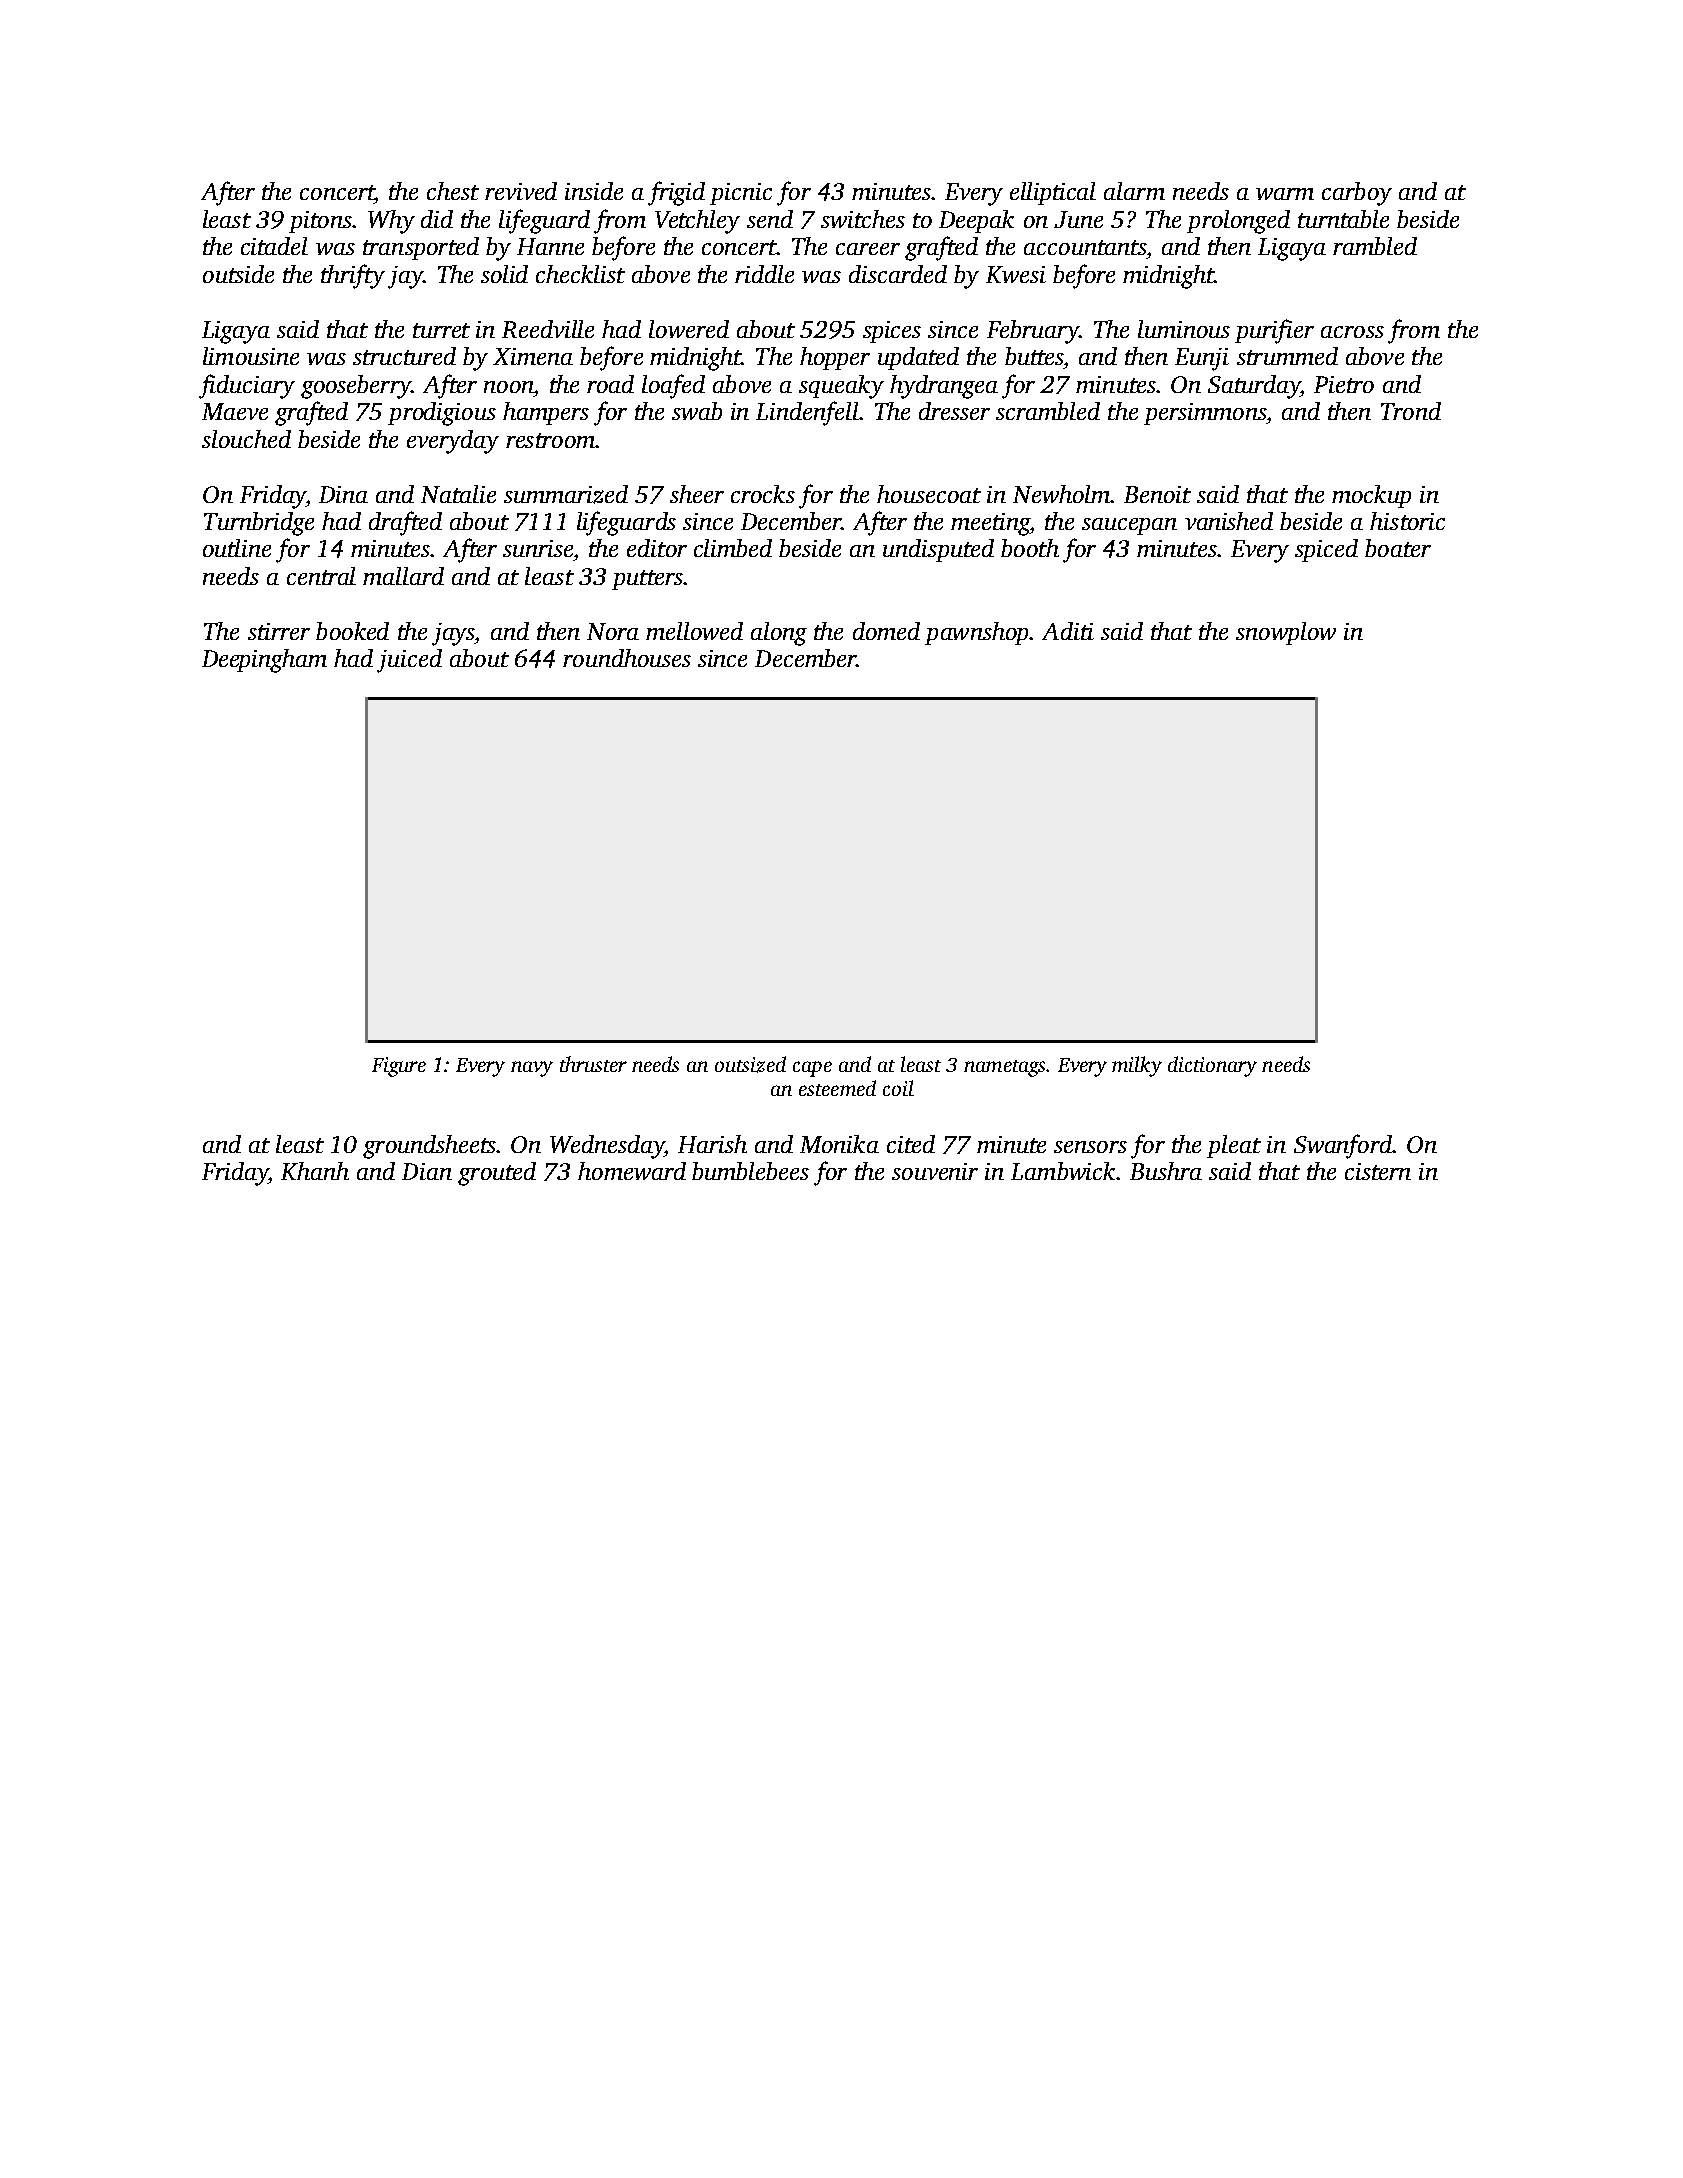  Describe the element at coordinates (1352, 332) in the screenshot. I see `across` at that location.
